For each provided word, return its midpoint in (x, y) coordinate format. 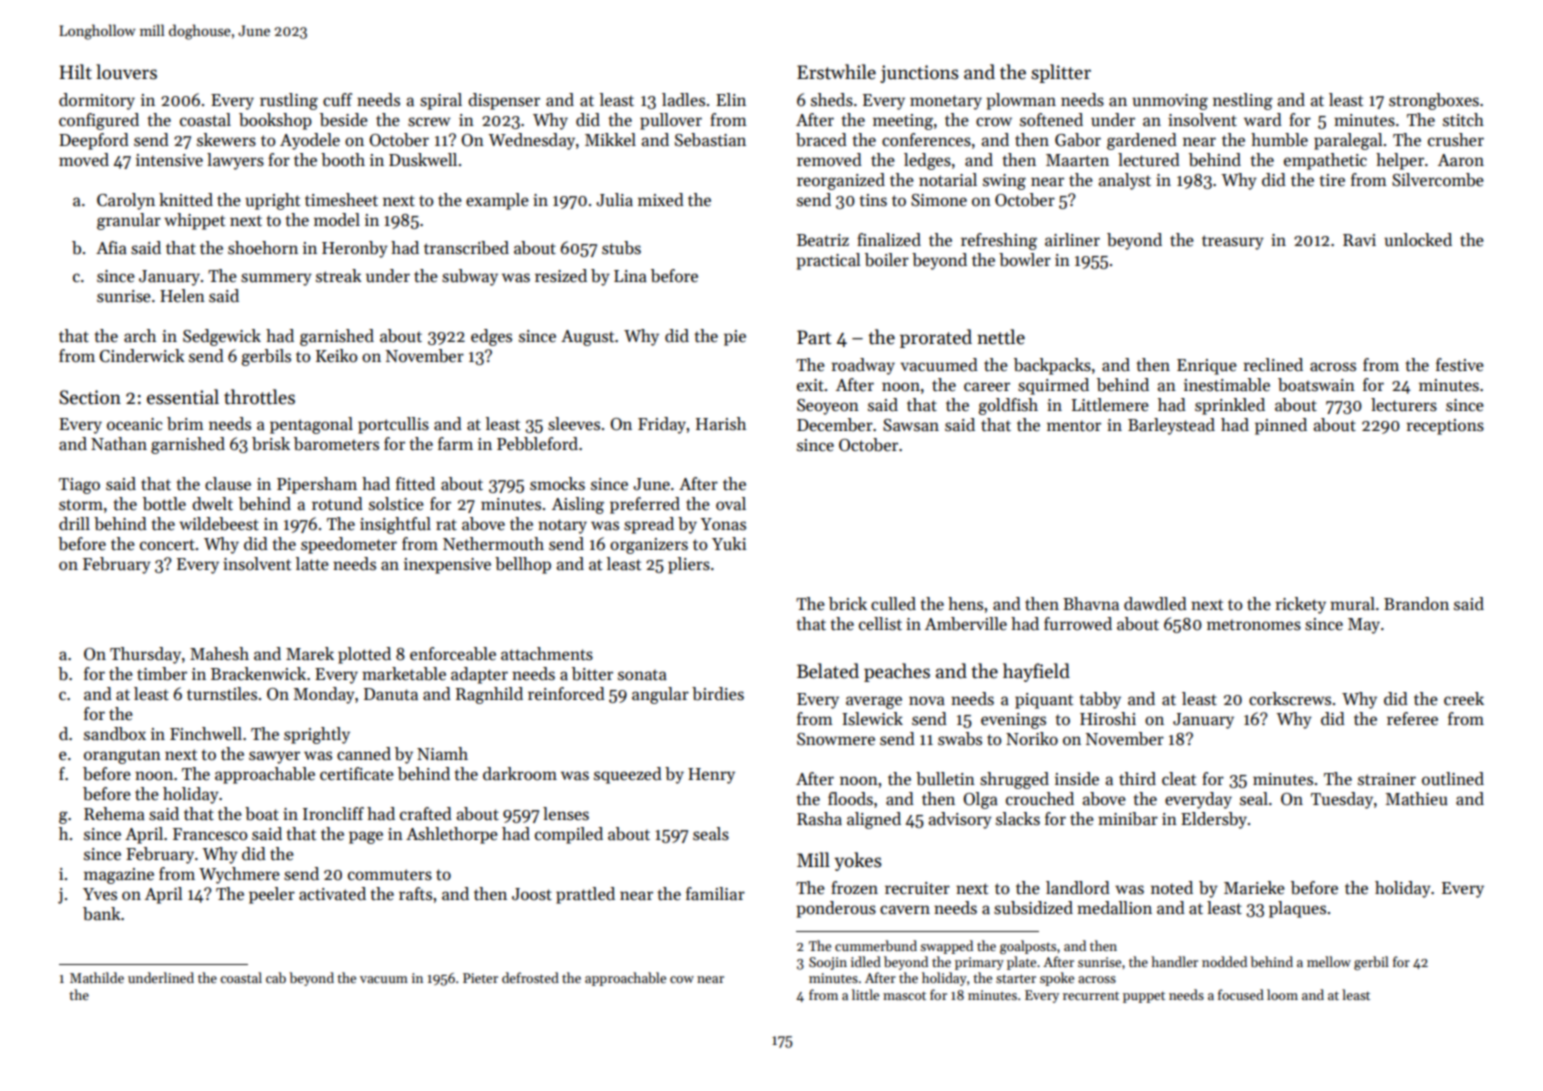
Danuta (391, 694)
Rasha (819, 819)
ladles (683, 100)
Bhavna (1091, 604)
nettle (1001, 337)
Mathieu (1417, 799)
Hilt (75, 72)
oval (731, 504)
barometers (336, 444)
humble (1279, 140)
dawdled (1155, 604)
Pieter (480, 978)
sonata (642, 675)
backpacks (1052, 366)
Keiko (336, 355)
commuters (390, 875)
